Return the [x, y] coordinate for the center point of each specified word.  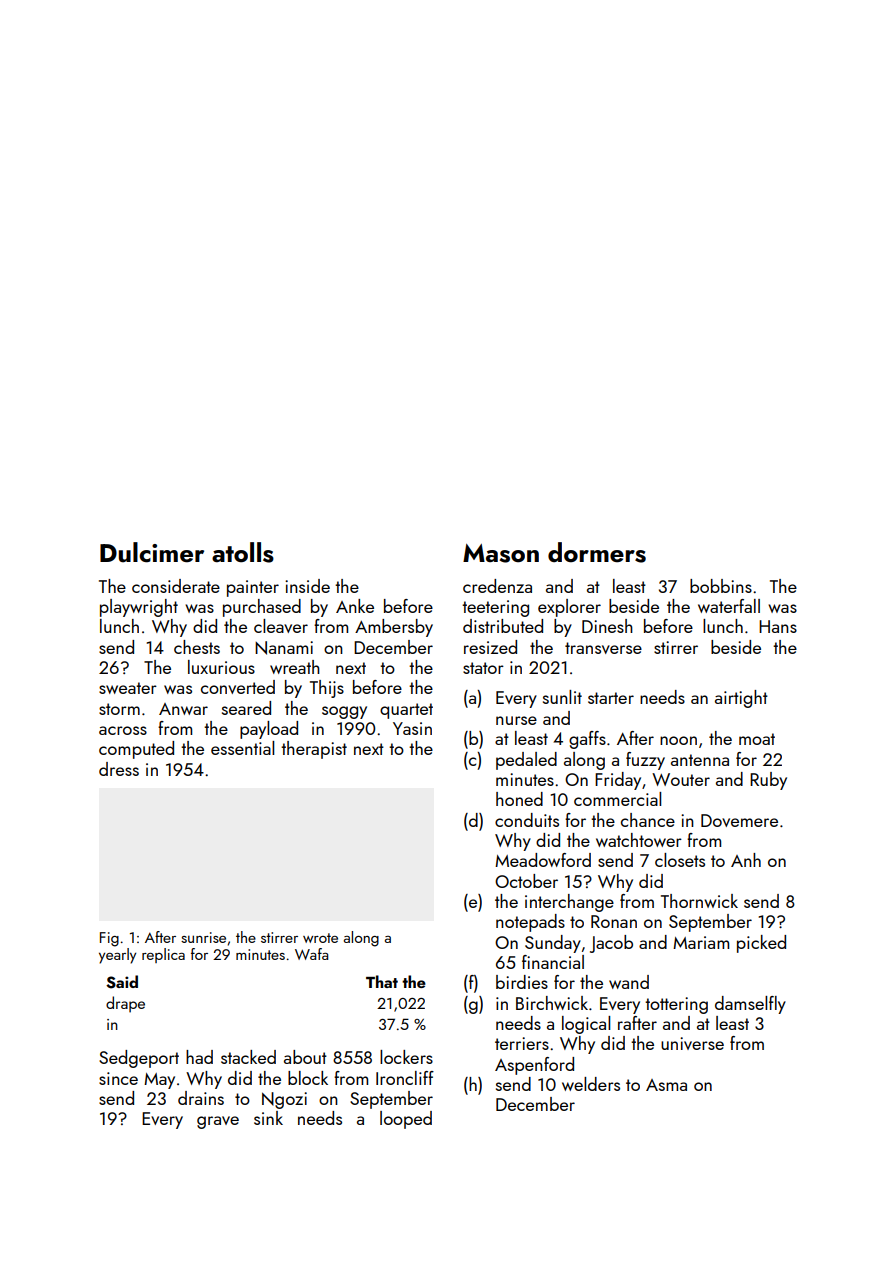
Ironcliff [405, 1078]
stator [483, 668]
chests [197, 647]
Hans [778, 626]
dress [119, 769]
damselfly [750, 1005]
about [305, 1057]
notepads [530, 923]
